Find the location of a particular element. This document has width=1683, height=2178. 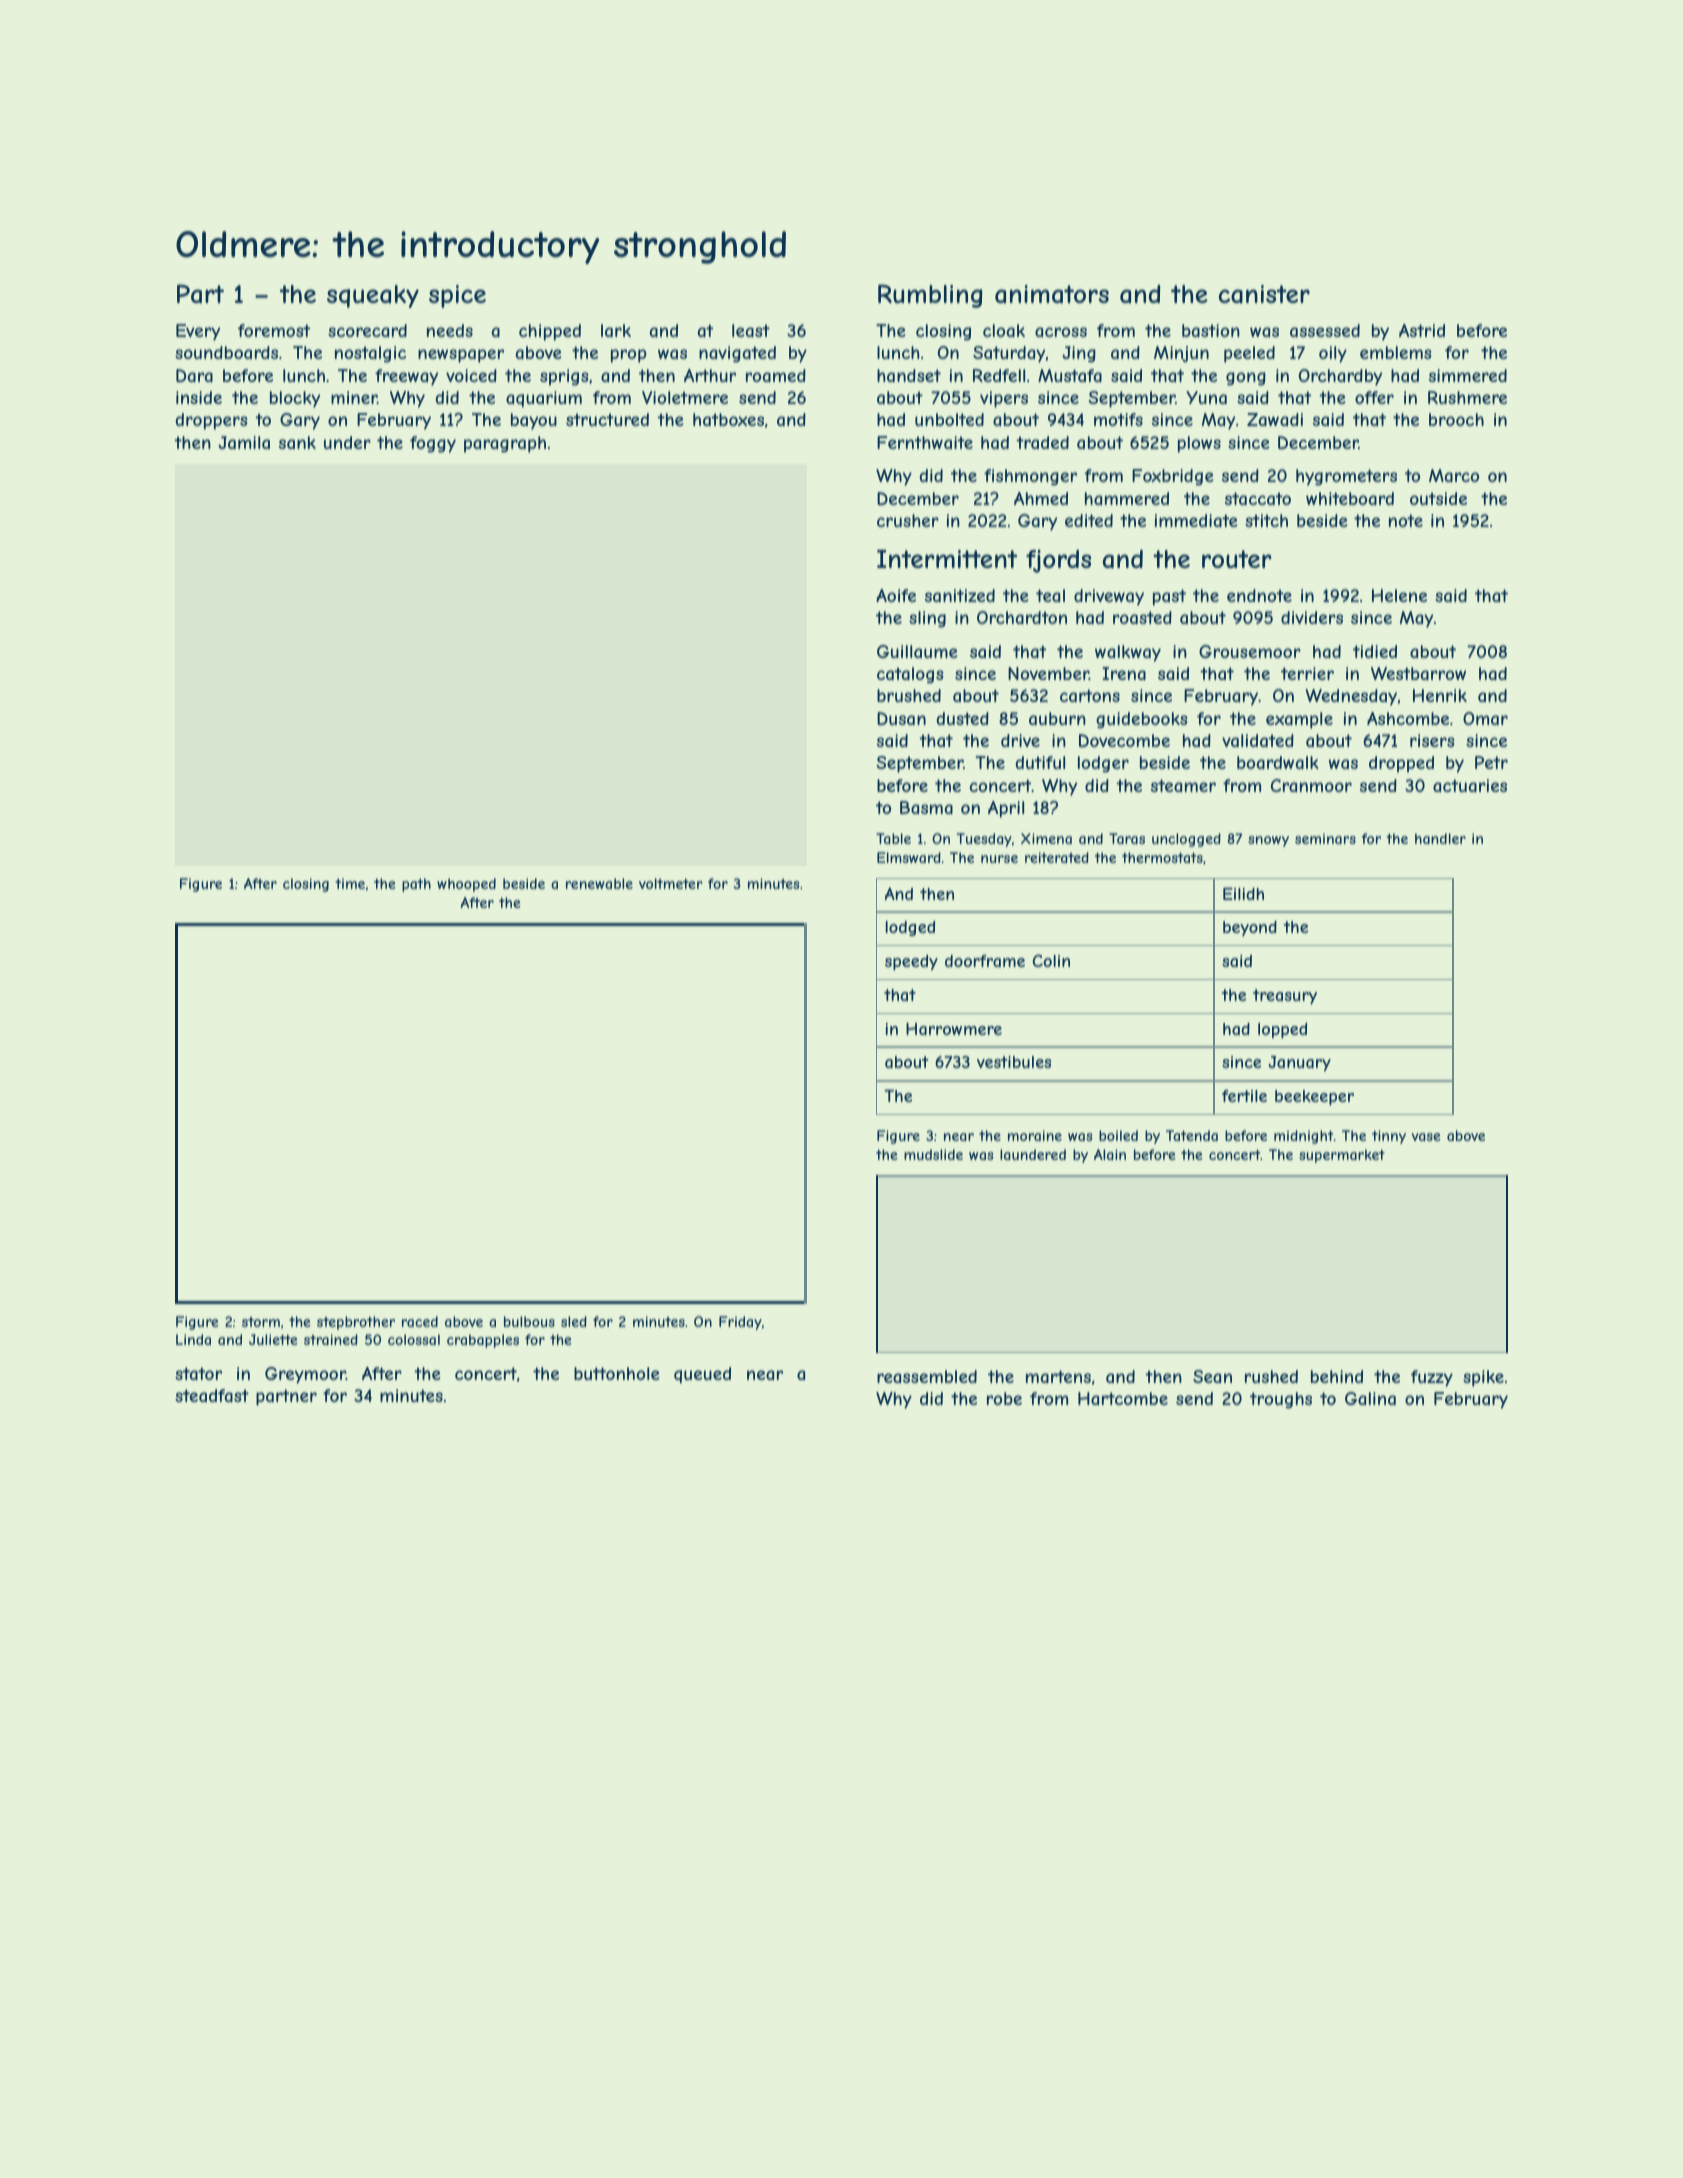

Rumbling is located at coordinates (930, 296).
